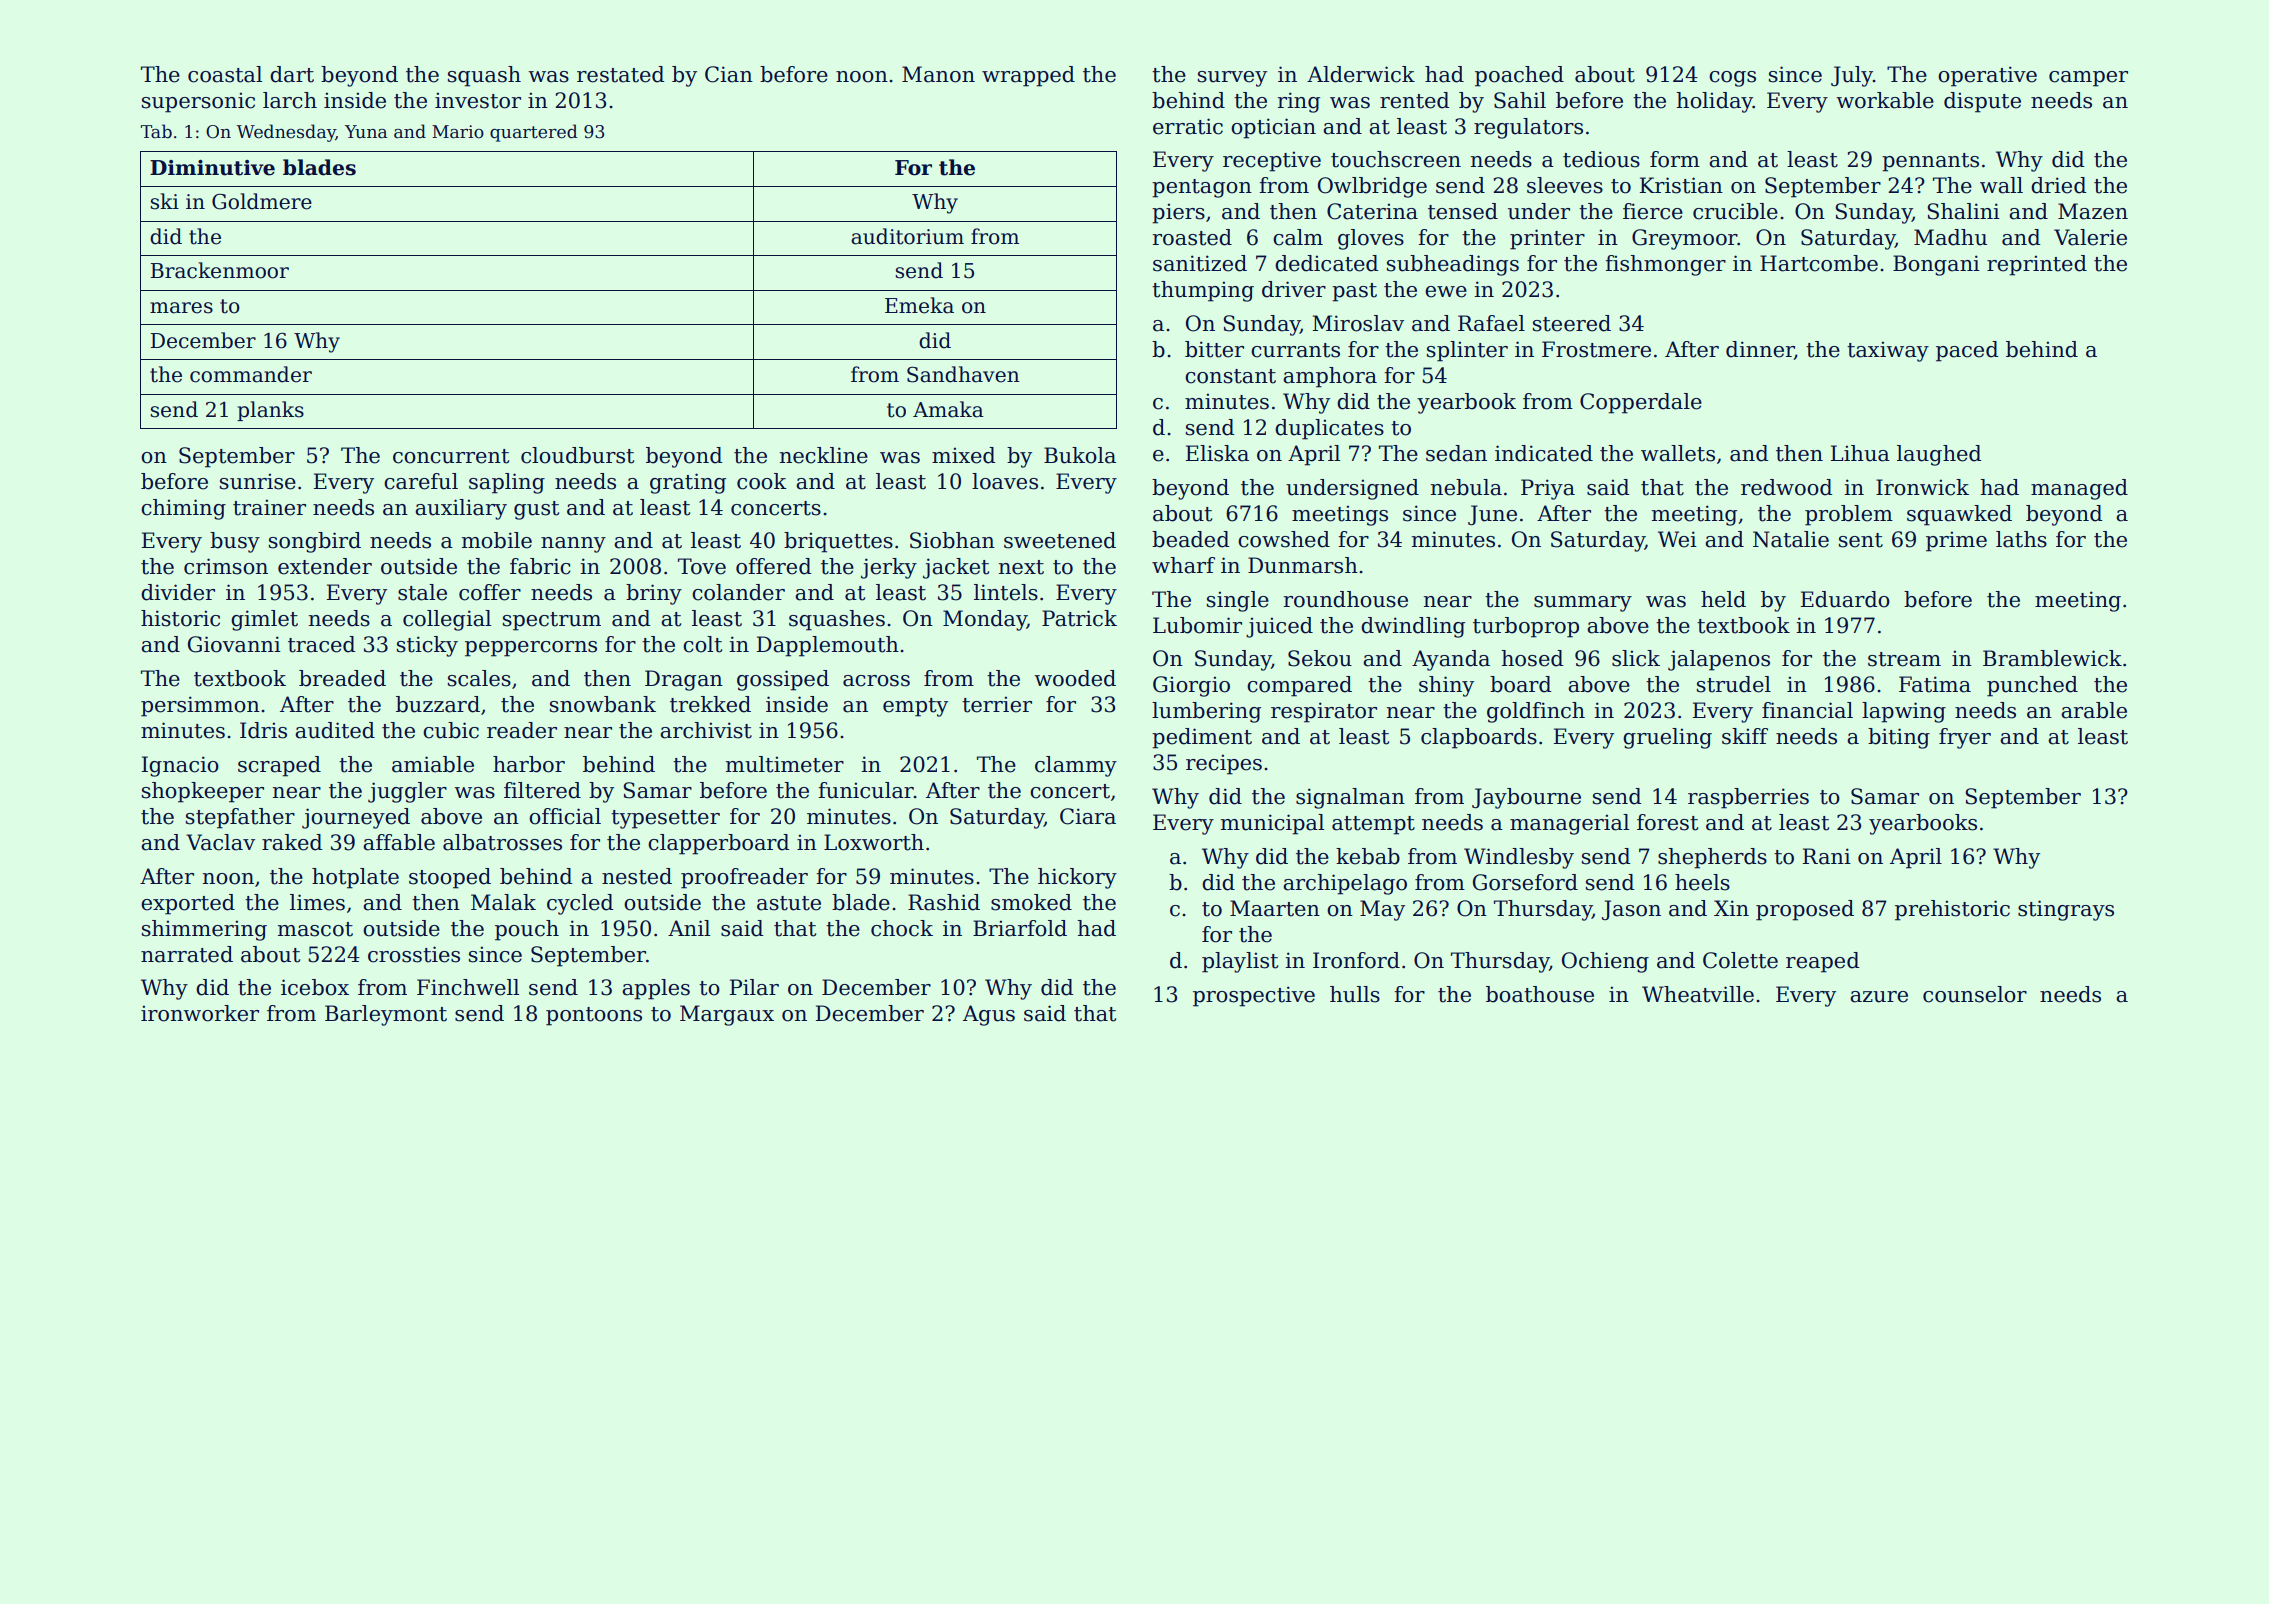  I want to click on held, so click(1723, 599).
